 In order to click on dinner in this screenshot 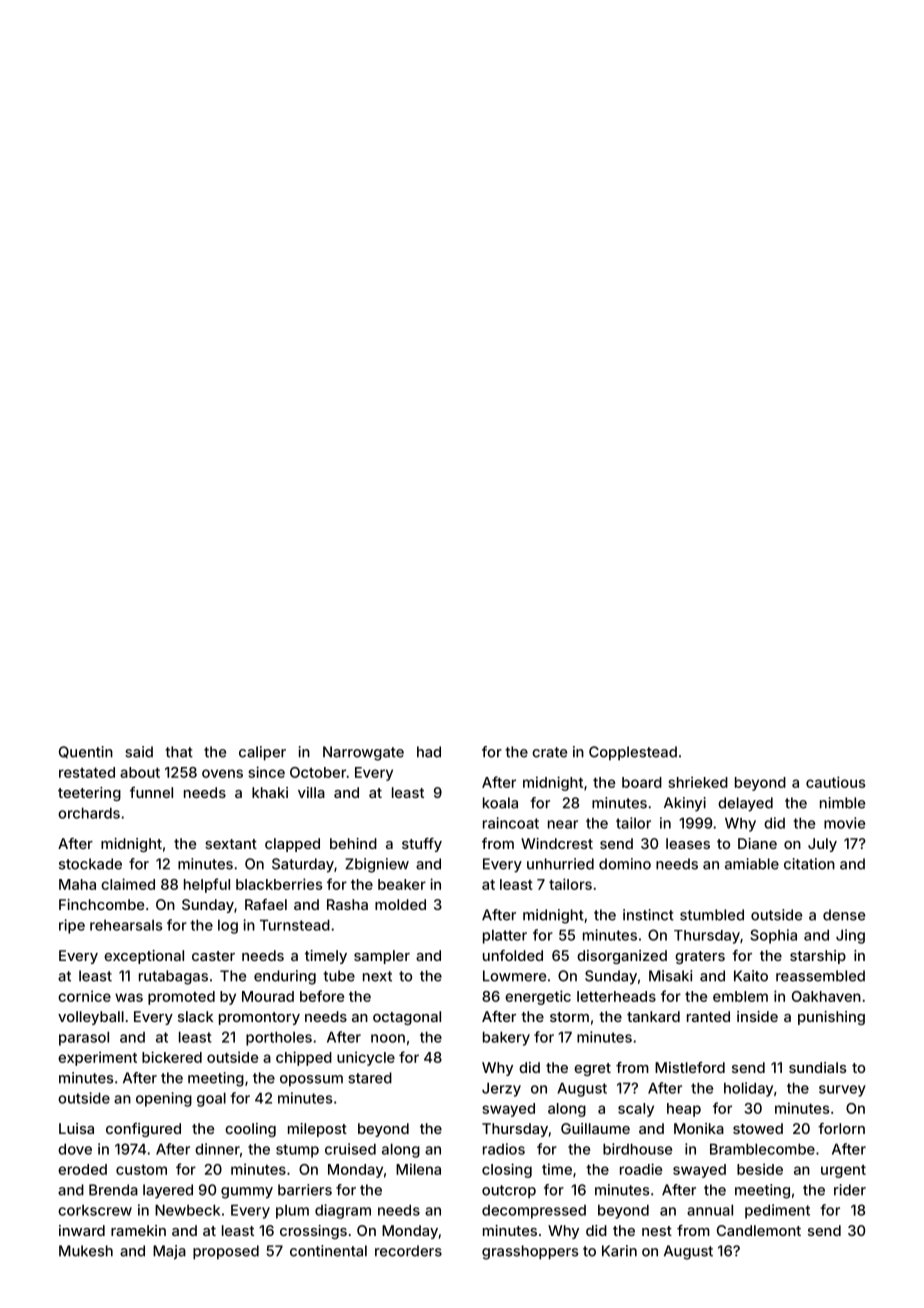, I will do `click(217, 1149)`.
